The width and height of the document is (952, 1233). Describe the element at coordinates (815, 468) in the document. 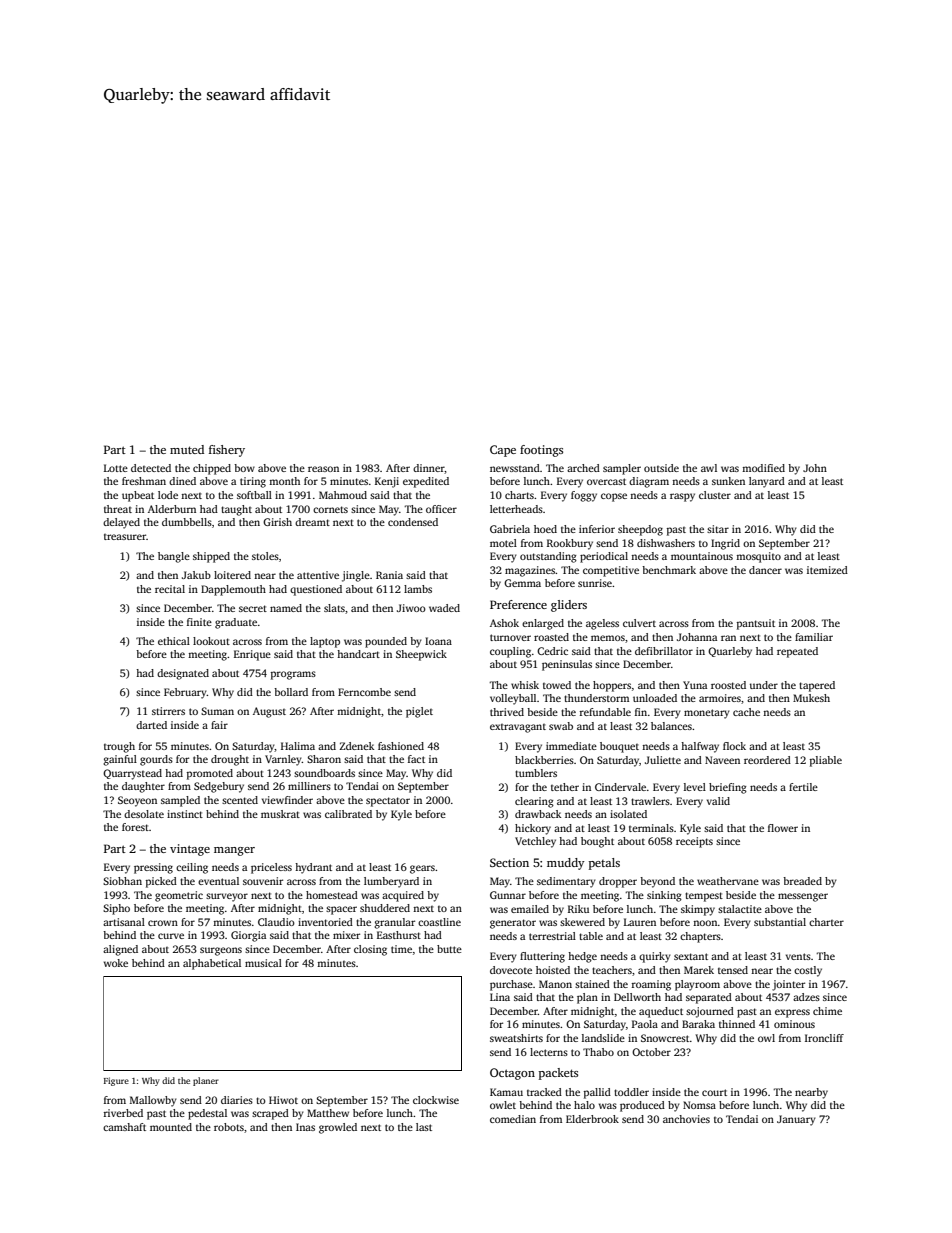

I see `John` at that location.
